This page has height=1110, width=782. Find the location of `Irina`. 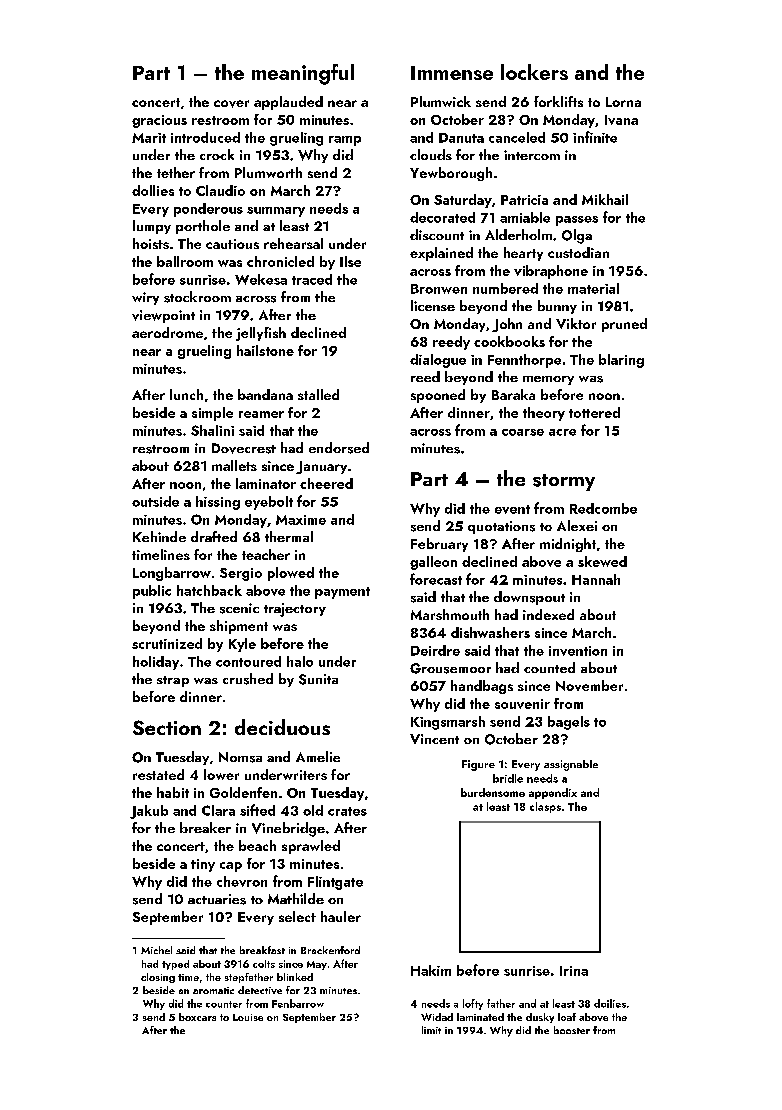

Irina is located at coordinates (574, 971).
